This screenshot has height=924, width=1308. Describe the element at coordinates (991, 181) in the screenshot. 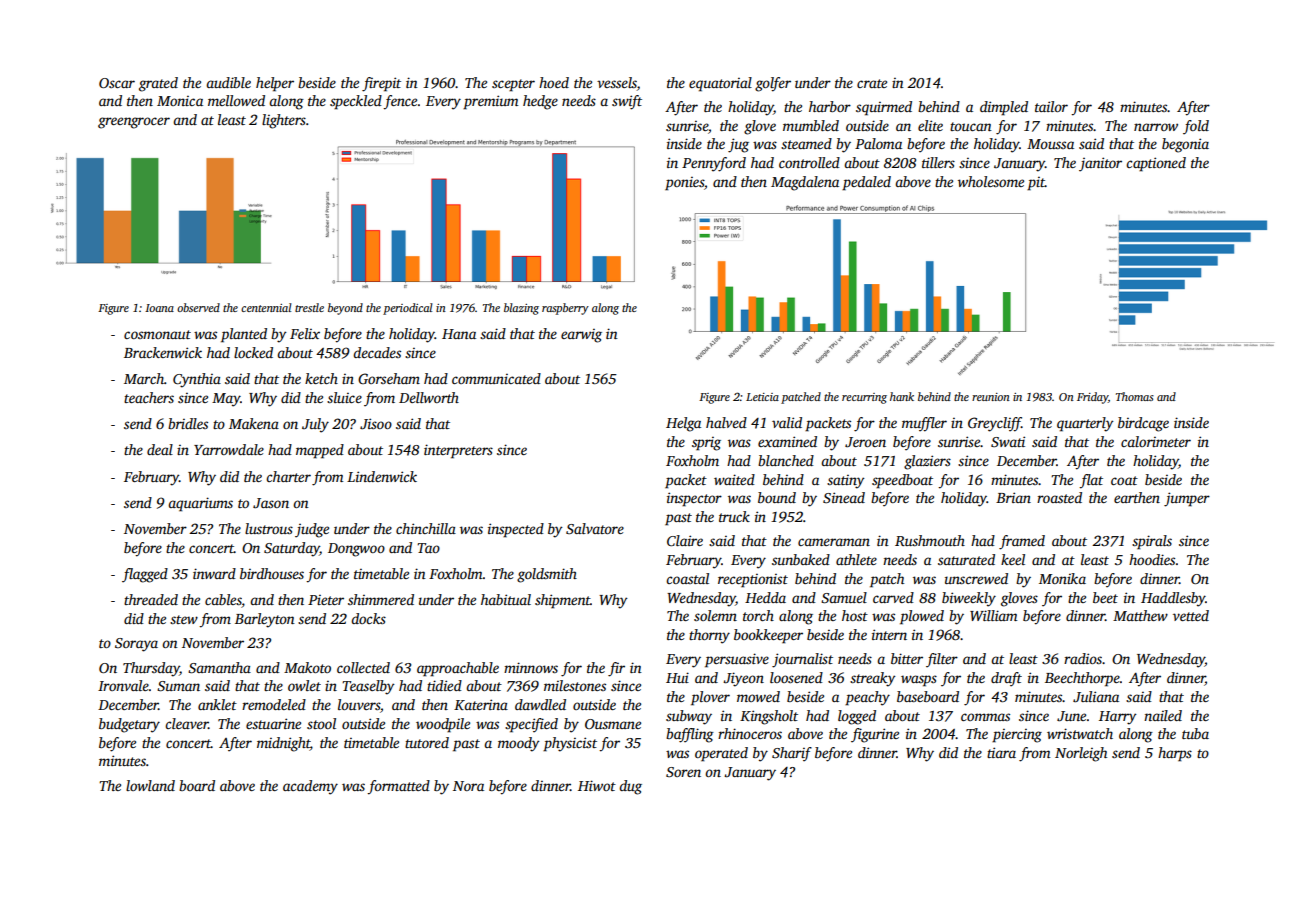

I see `wholesome` at that location.
